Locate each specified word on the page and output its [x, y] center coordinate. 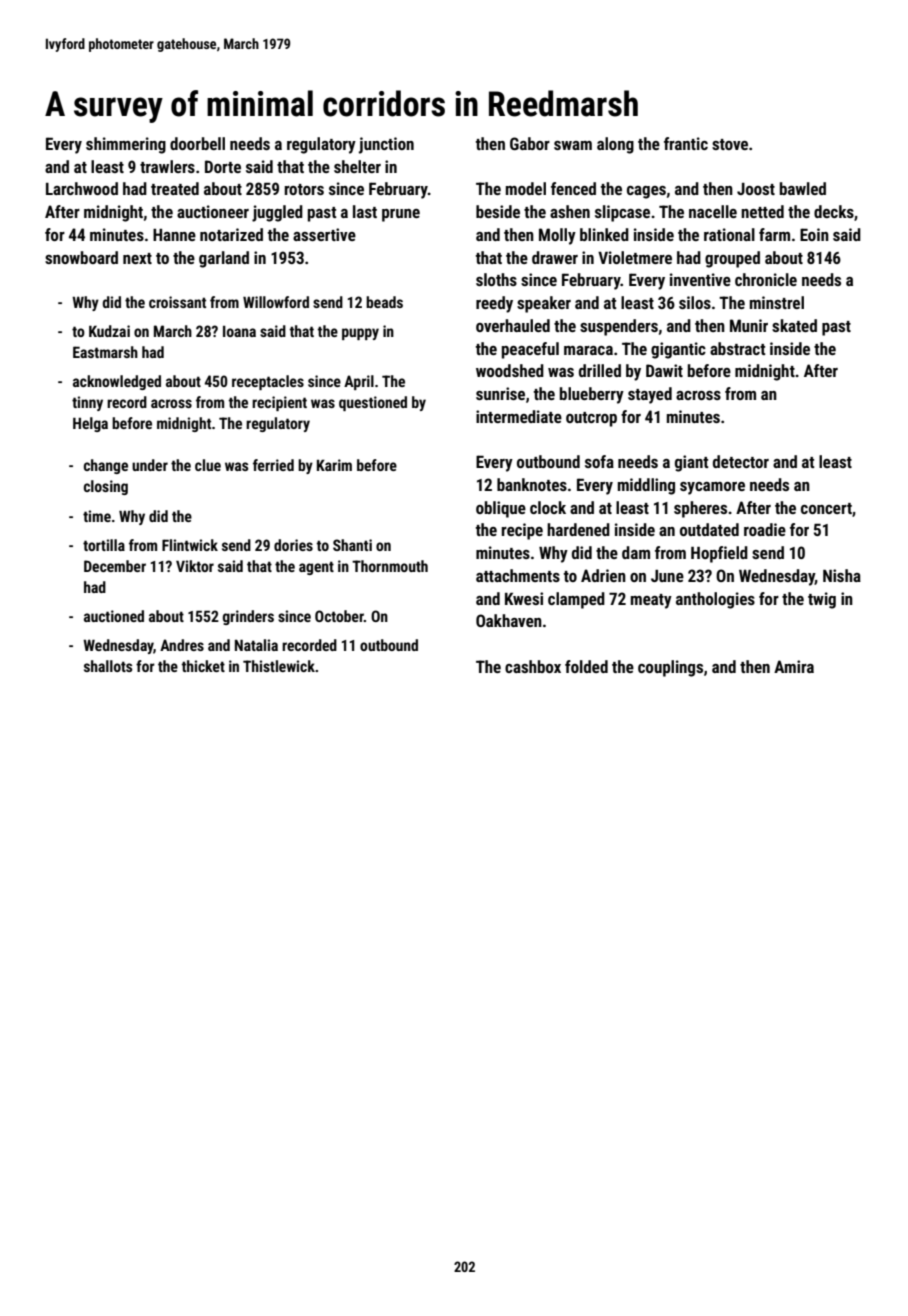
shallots [108, 666]
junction [386, 145]
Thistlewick [279, 666]
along [615, 145]
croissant [177, 302]
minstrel [777, 302]
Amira [794, 666]
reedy [494, 304]
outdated [709, 529]
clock [548, 507]
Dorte [223, 166]
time [97, 516]
